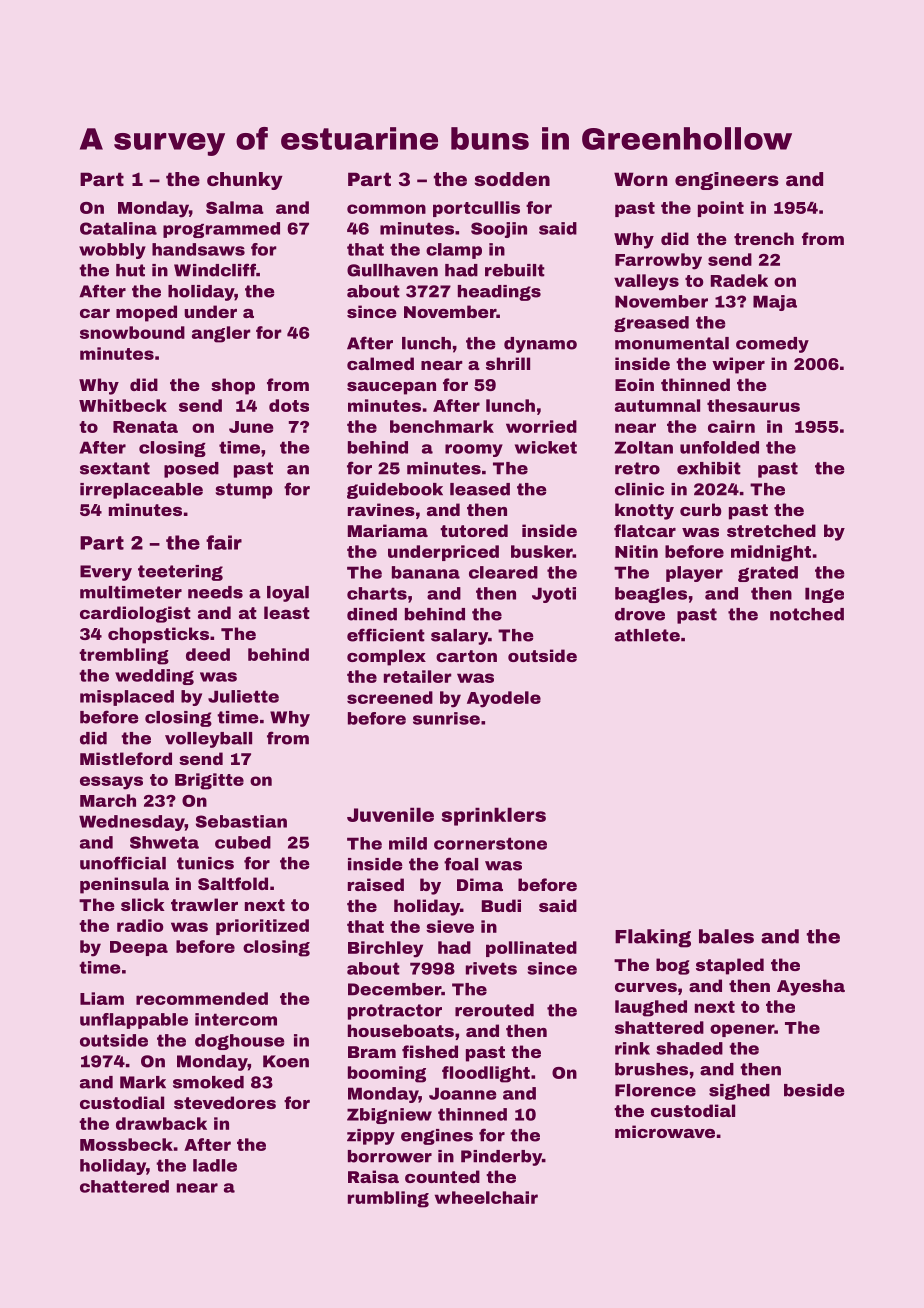 Image resolution: width=924 pixels, height=1308 pixels. I want to click on engineers, so click(727, 181).
